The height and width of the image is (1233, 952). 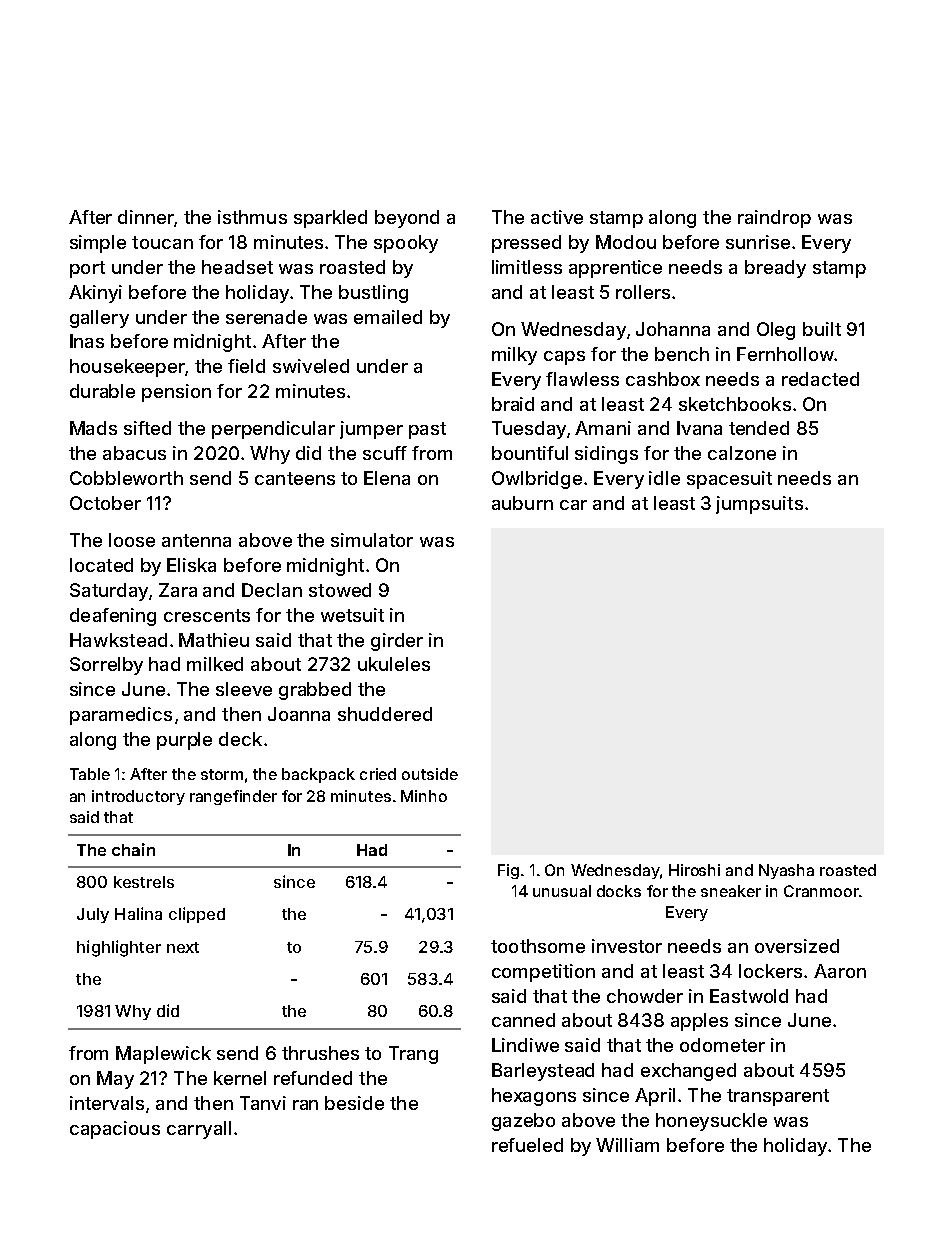 What do you see at coordinates (508, 871) in the image?
I see `Fig` at bounding box center [508, 871].
